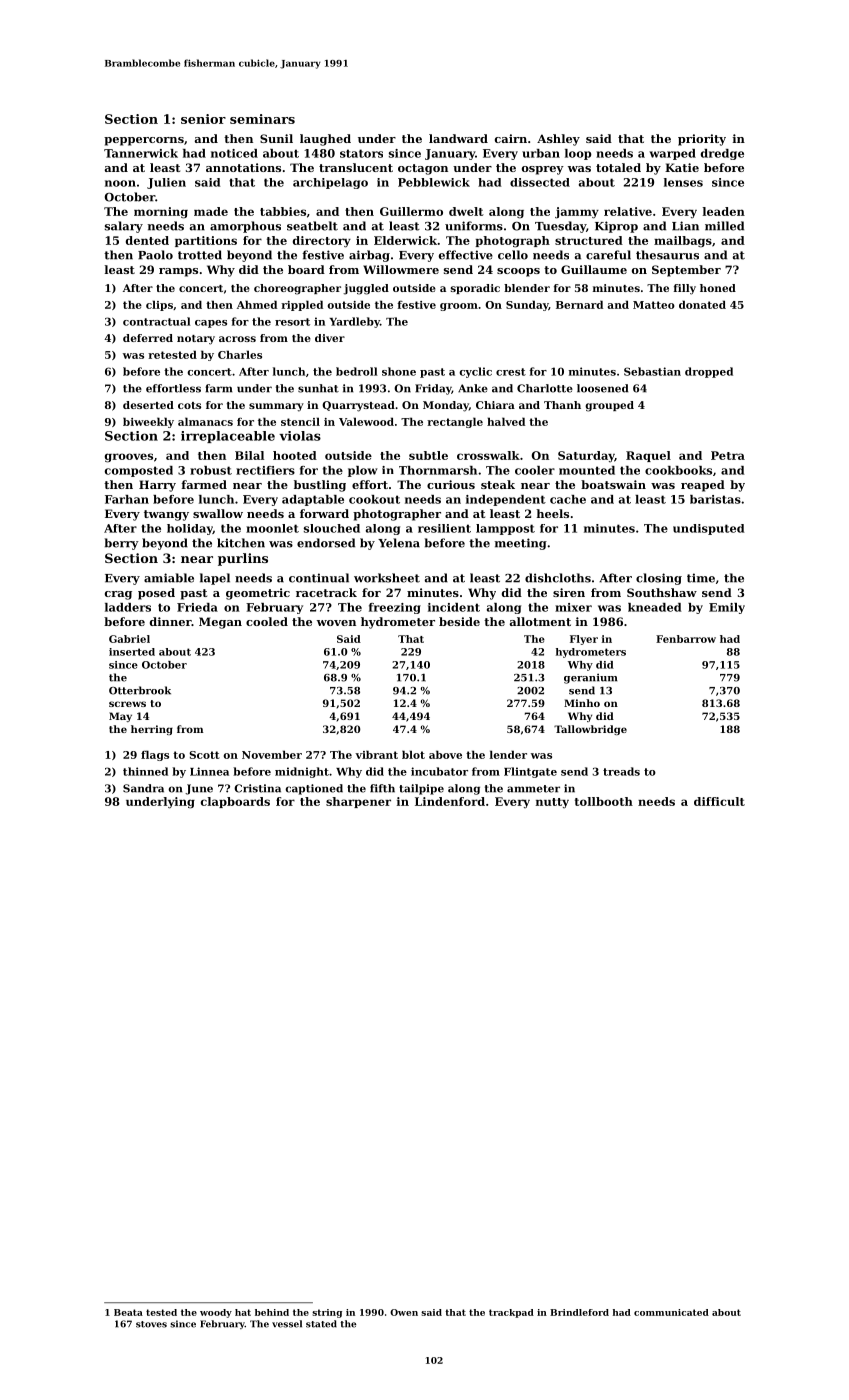  I want to click on cairn, so click(511, 138).
